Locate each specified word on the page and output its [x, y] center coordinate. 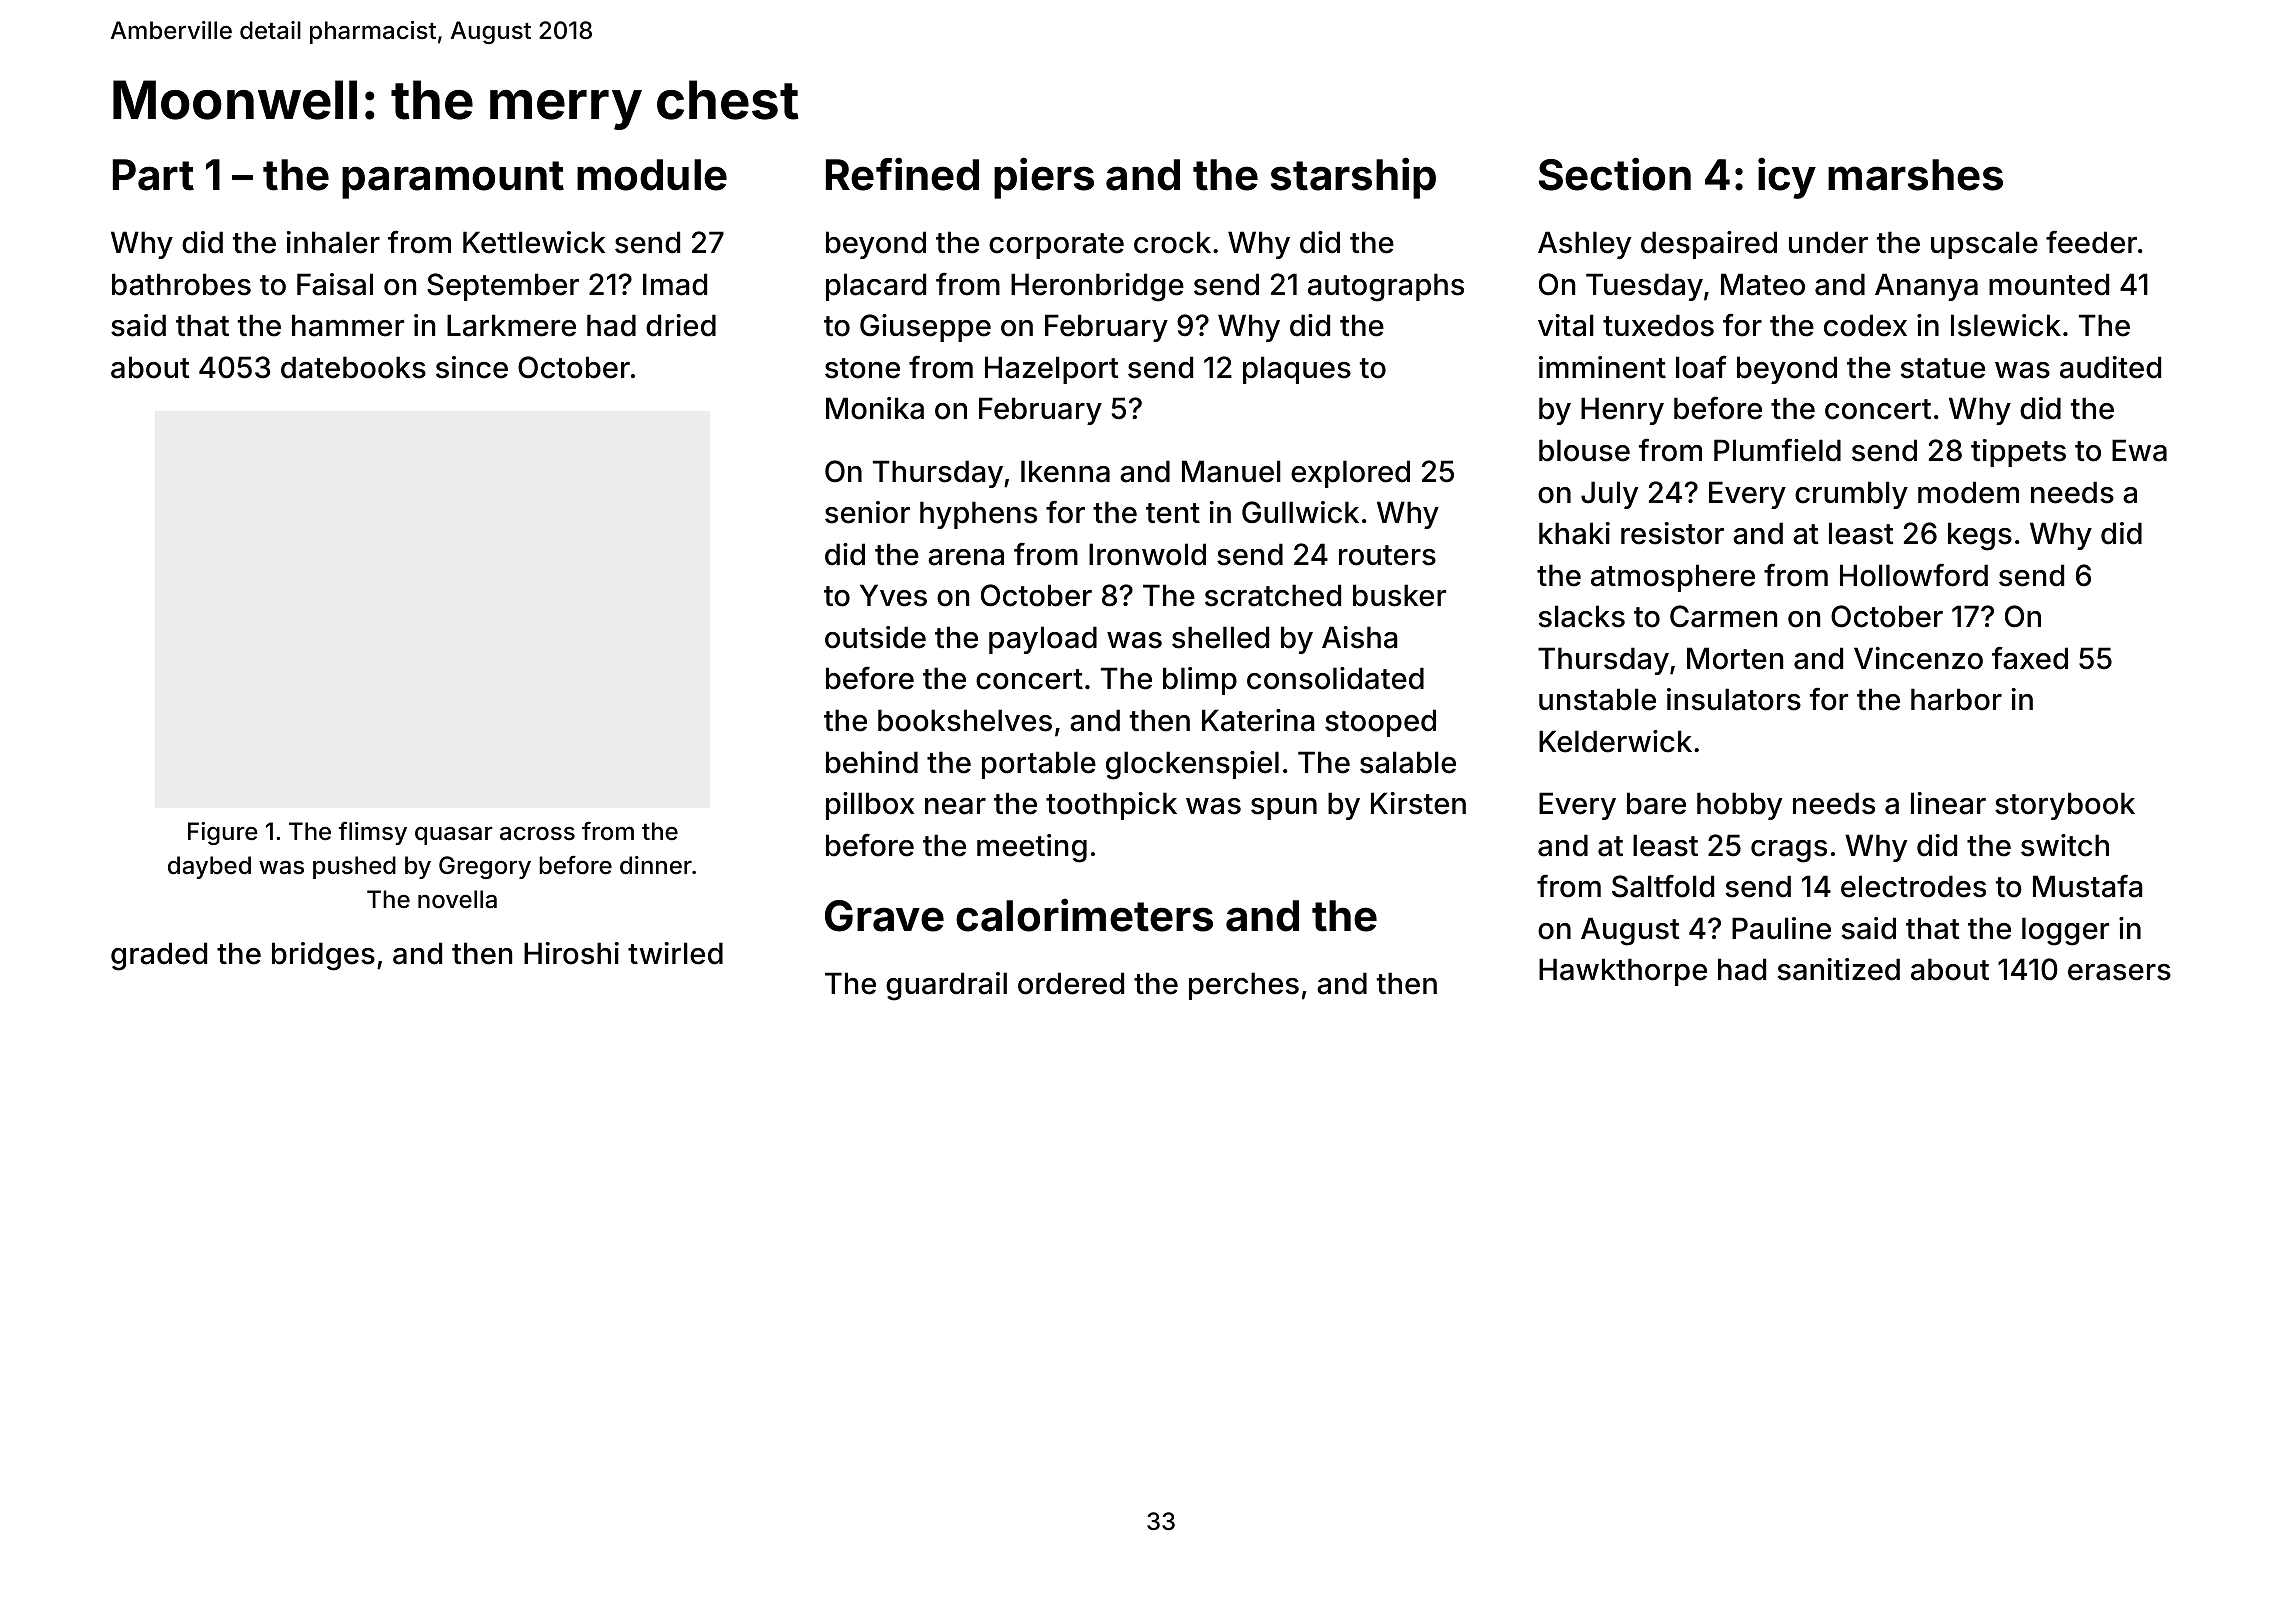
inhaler [333, 242]
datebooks [353, 367]
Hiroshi [571, 953]
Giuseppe [925, 328]
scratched [1273, 595]
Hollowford [1914, 575]
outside [875, 637]
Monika [875, 408]
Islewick [2006, 325]
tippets [2018, 453]
